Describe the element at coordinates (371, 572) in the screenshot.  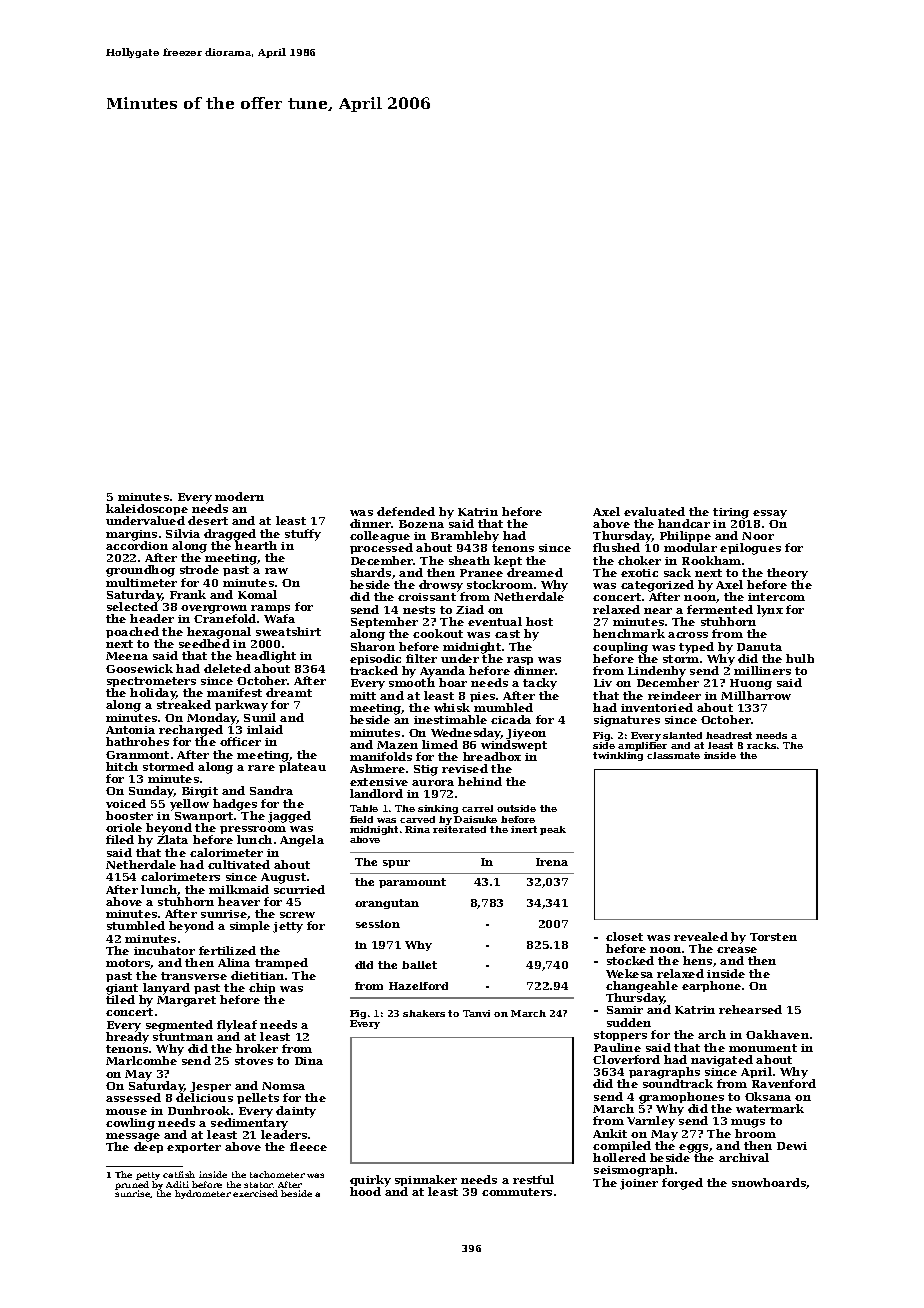
I see `shards` at that location.
